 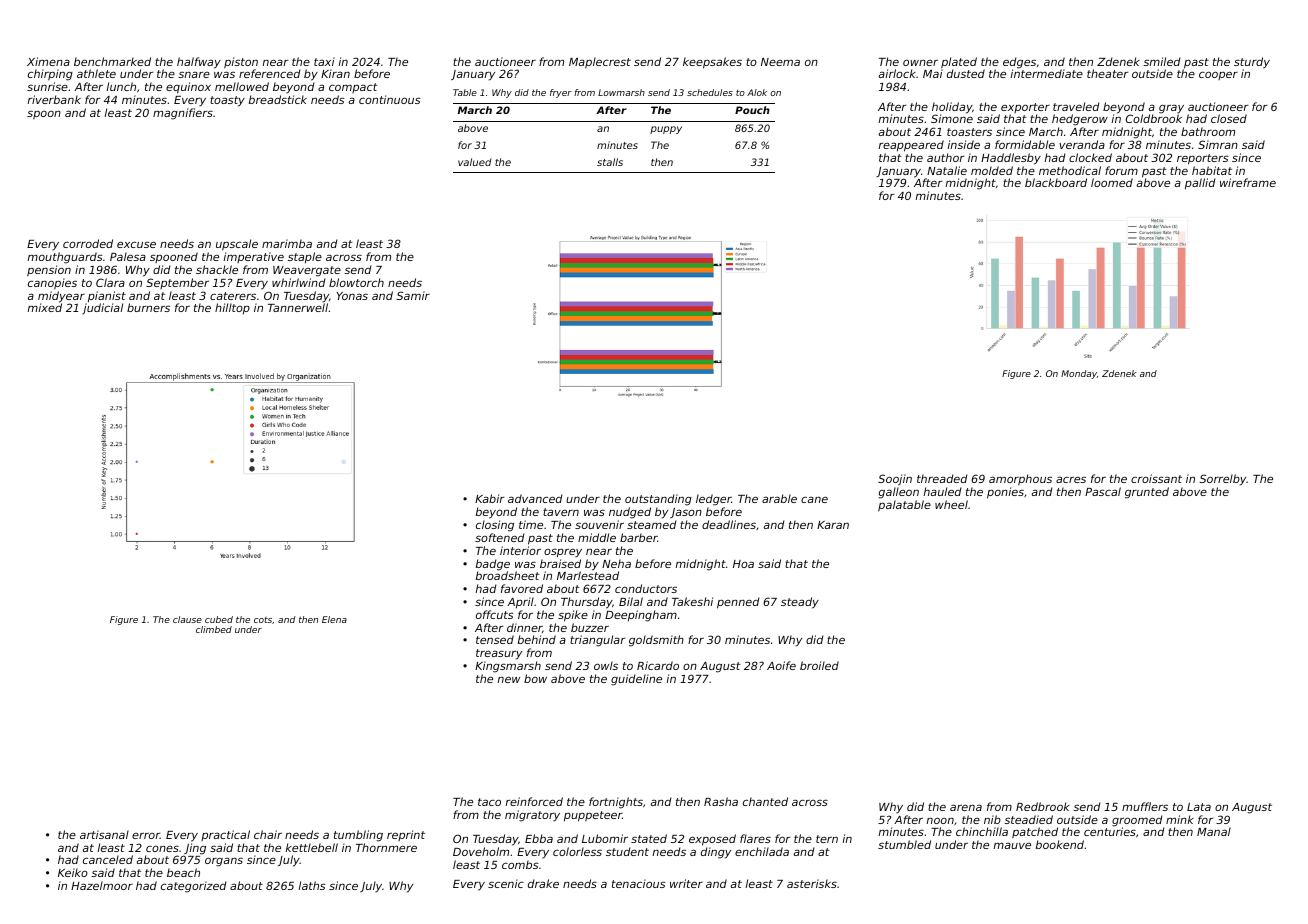 What do you see at coordinates (1248, 182) in the screenshot?
I see `wireframe` at bounding box center [1248, 182].
